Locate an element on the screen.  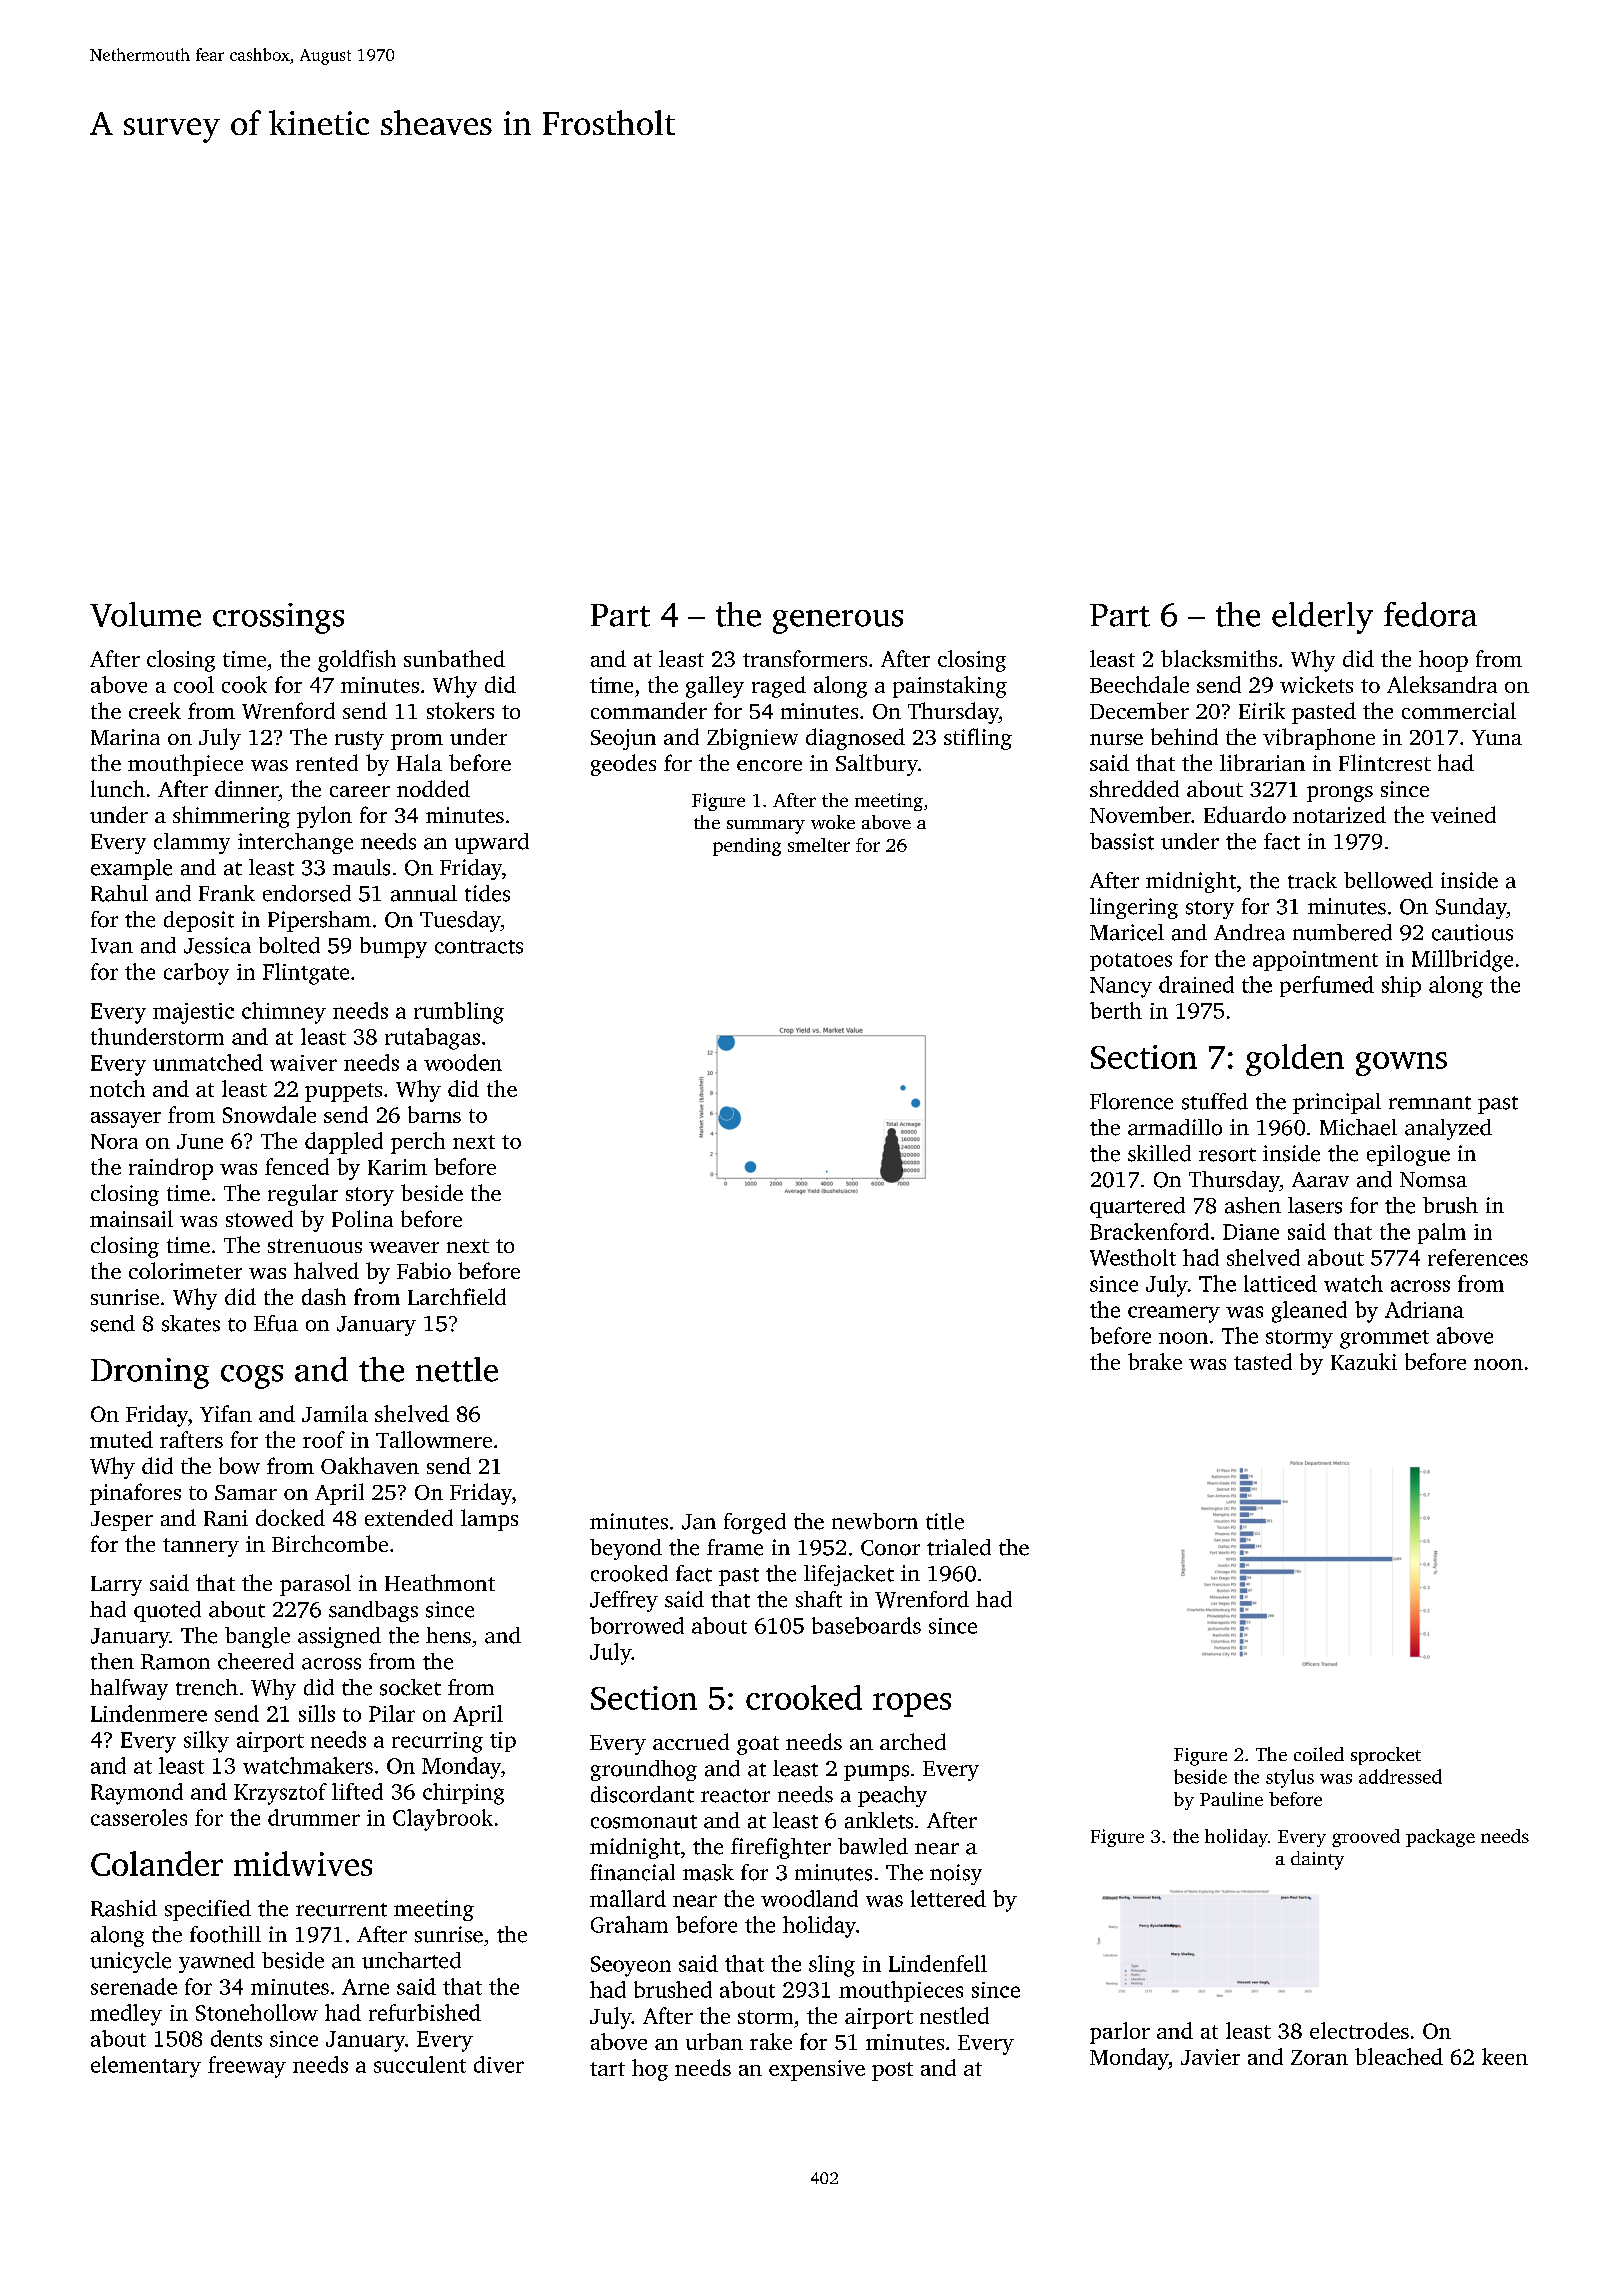
generous is located at coordinates (838, 622).
